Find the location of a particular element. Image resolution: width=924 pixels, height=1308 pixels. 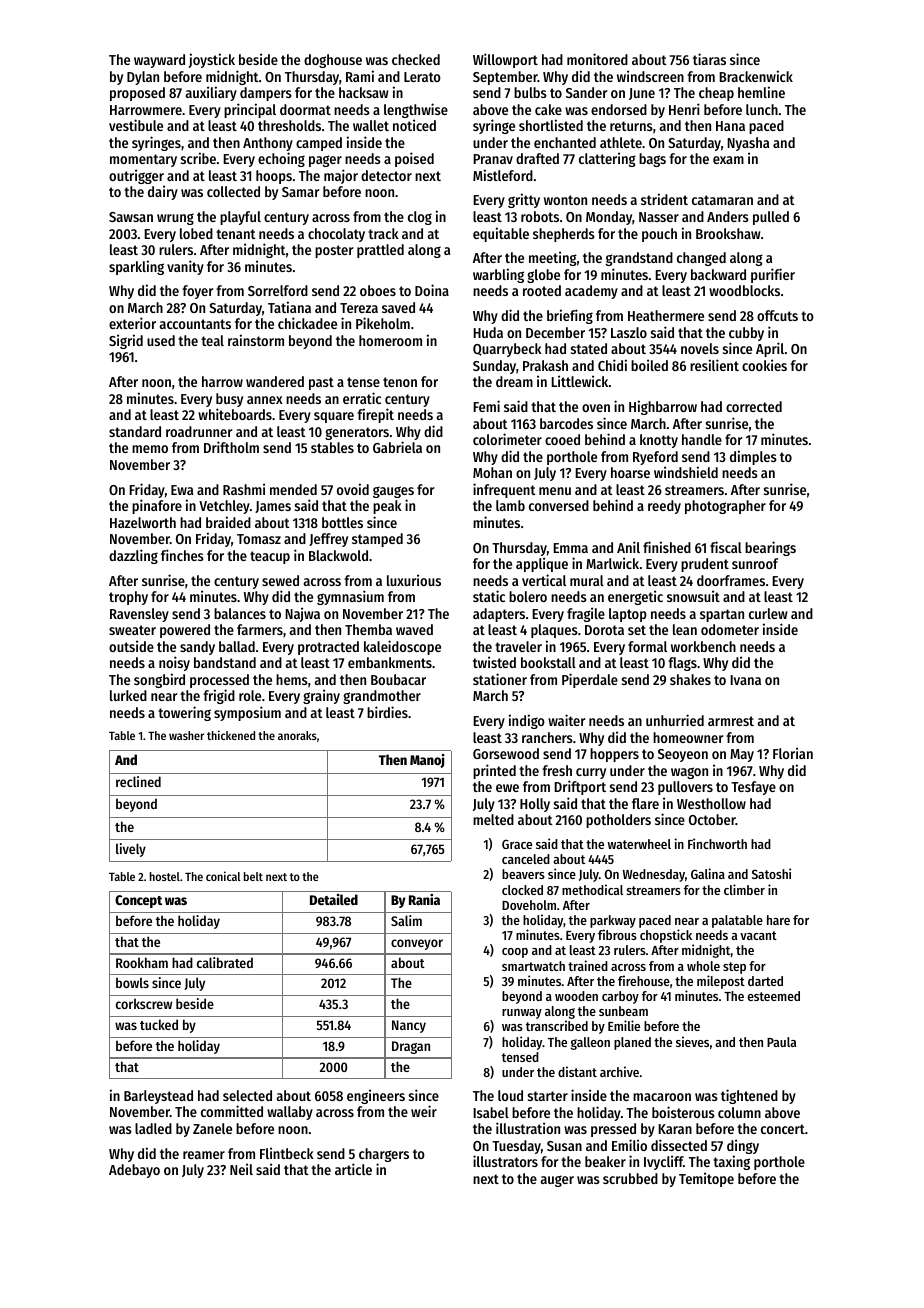

lengthwise is located at coordinates (416, 110).
